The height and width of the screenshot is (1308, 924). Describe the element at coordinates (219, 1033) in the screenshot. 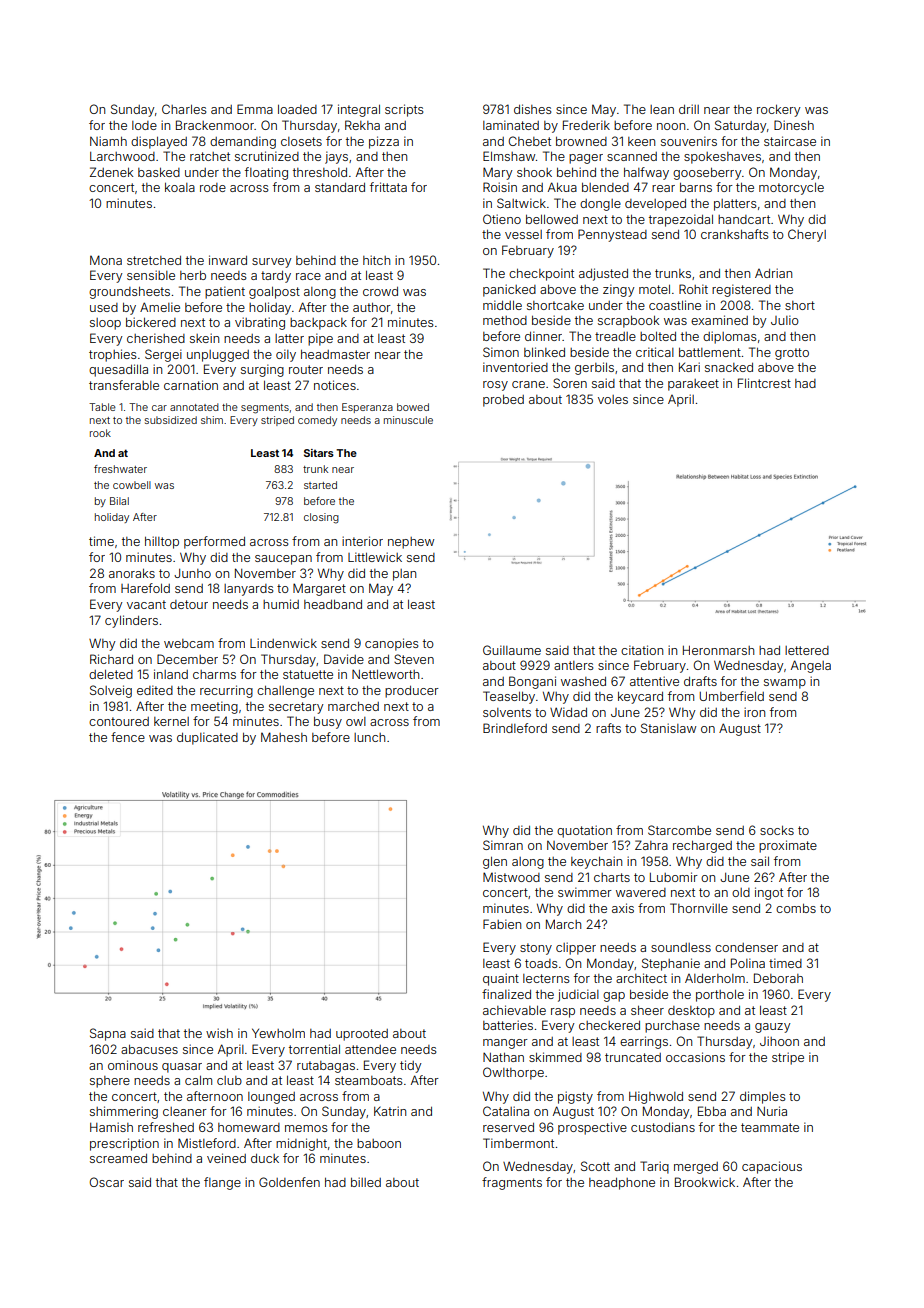

I see `wish` at that location.
